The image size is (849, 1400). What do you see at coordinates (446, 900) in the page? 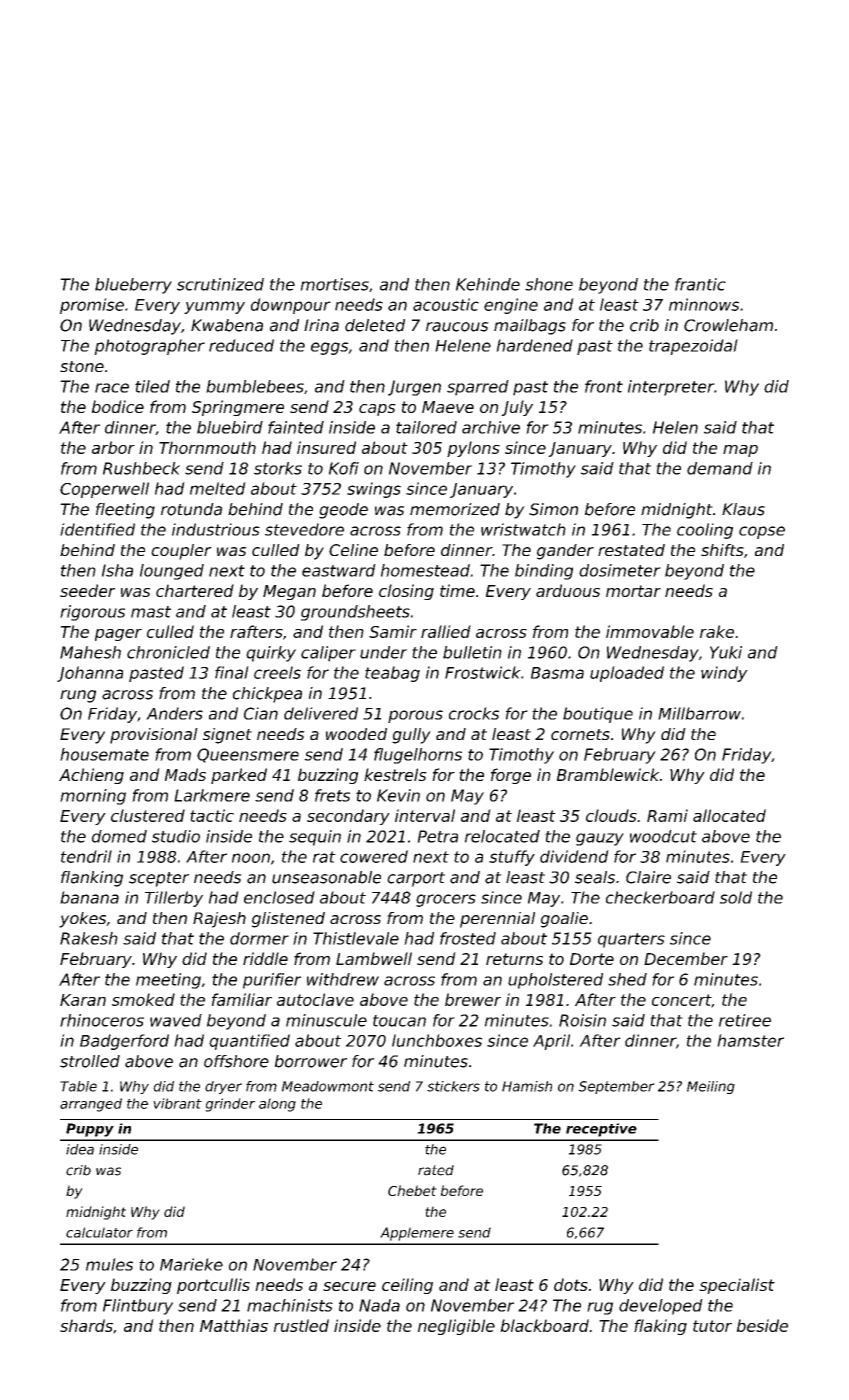
I see `grocers` at bounding box center [446, 900].
